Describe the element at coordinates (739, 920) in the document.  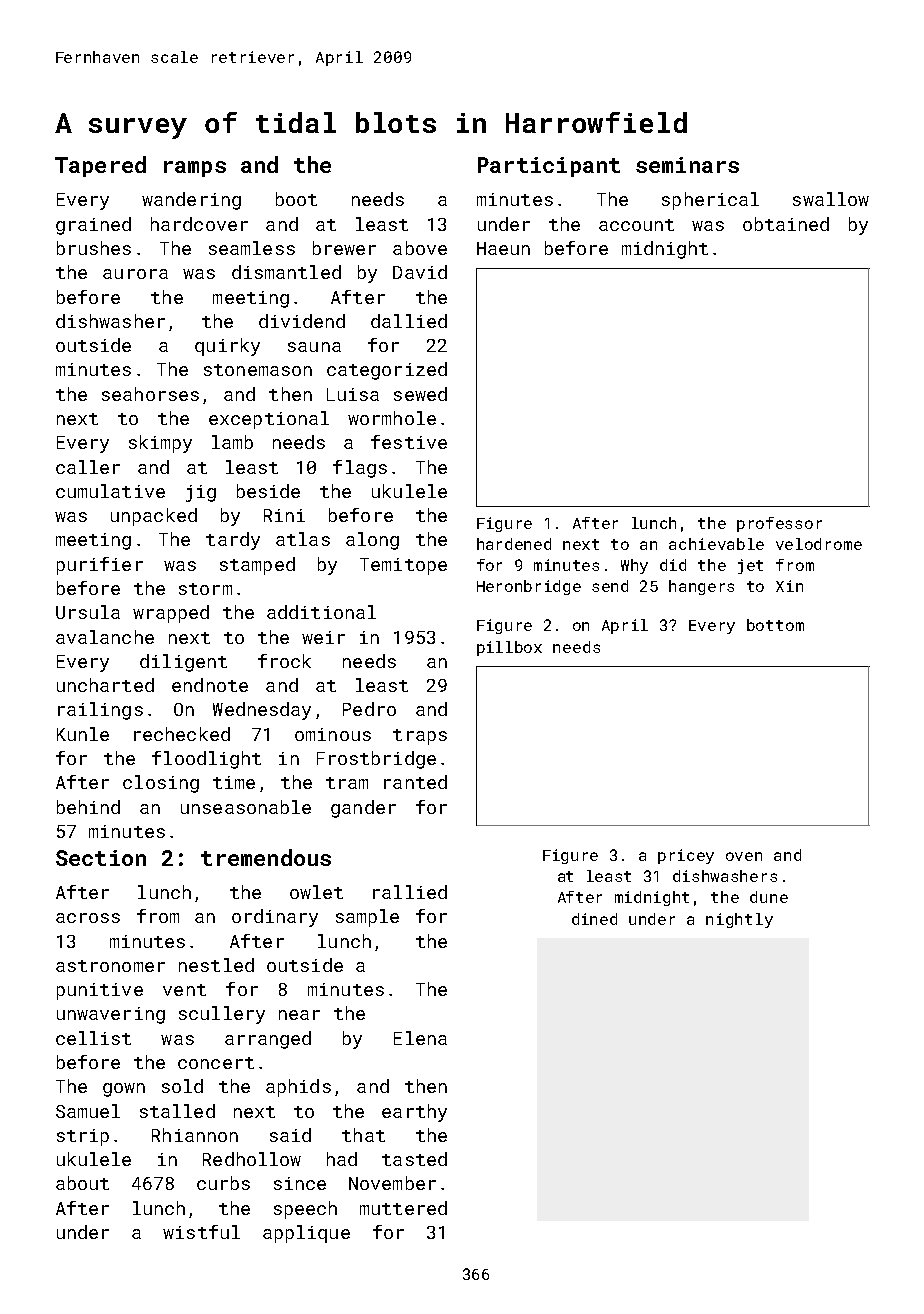
I see `nightly` at that location.
